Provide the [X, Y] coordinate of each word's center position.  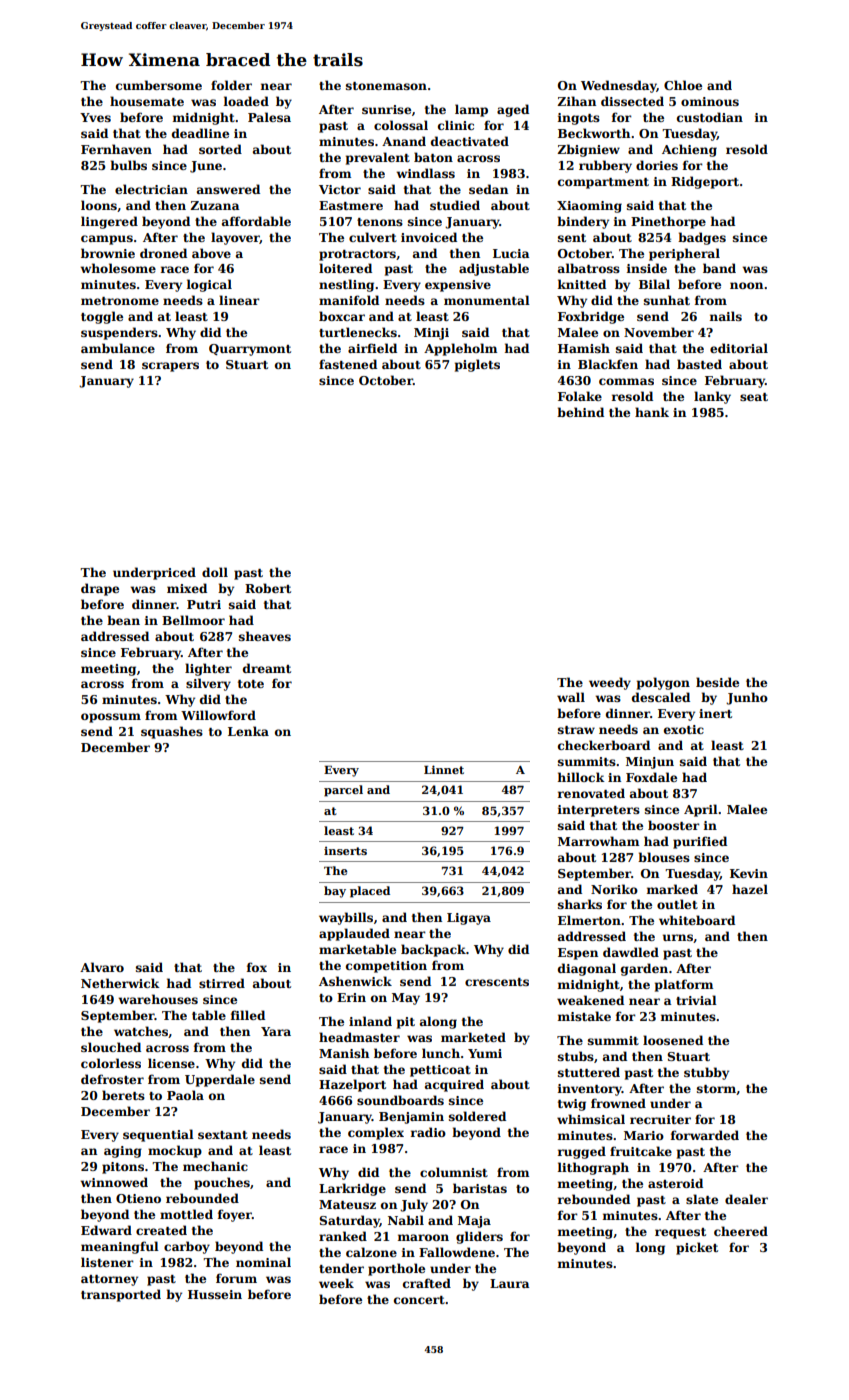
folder [231, 85]
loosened [673, 1040]
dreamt [267, 668]
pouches [222, 1183]
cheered [741, 1231]
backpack [433, 950]
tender [341, 1268]
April [701, 810]
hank [652, 412]
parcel [343, 791]
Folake [580, 396]
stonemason [386, 86]
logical [209, 285]
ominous [710, 101]
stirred [222, 983]
